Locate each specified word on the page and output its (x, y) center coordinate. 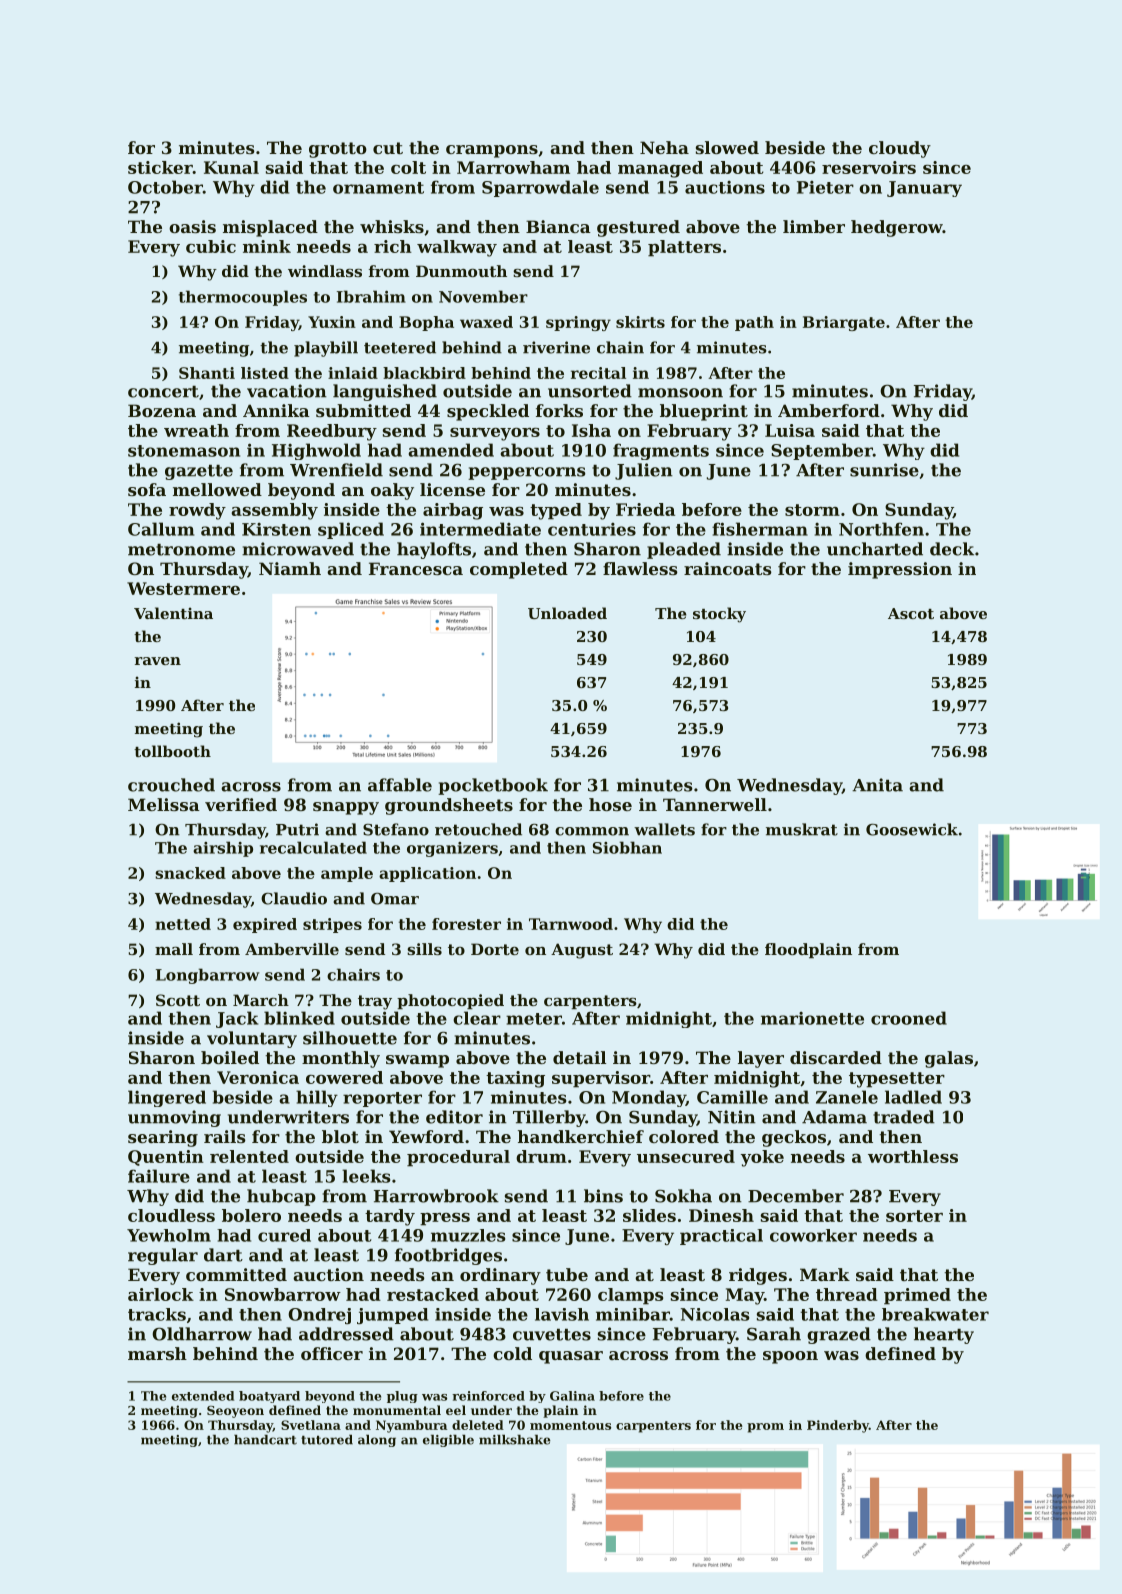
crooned (909, 1018)
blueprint (704, 412)
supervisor (601, 1079)
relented (249, 1156)
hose (610, 804)
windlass (325, 271)
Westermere (183, 588)
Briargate (844, 323)
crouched (171, 785)
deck (952, 549)
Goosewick (912, 829)
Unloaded (567, 613)
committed (236, 1274)
